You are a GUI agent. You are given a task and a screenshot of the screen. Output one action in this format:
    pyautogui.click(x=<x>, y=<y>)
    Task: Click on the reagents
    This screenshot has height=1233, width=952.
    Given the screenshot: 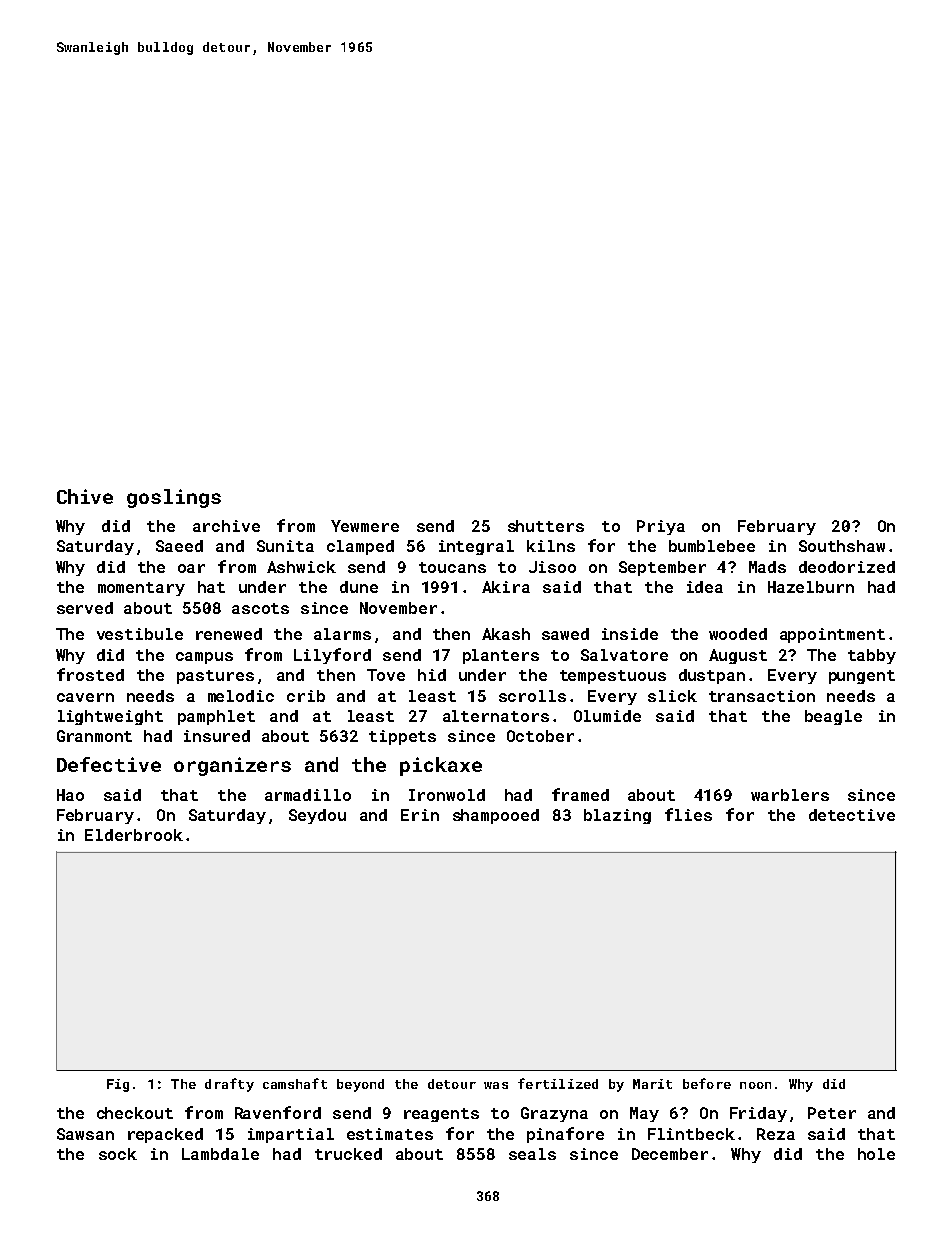 What is the action you would take?
    pyautogui.click(x=441, y=1115)
